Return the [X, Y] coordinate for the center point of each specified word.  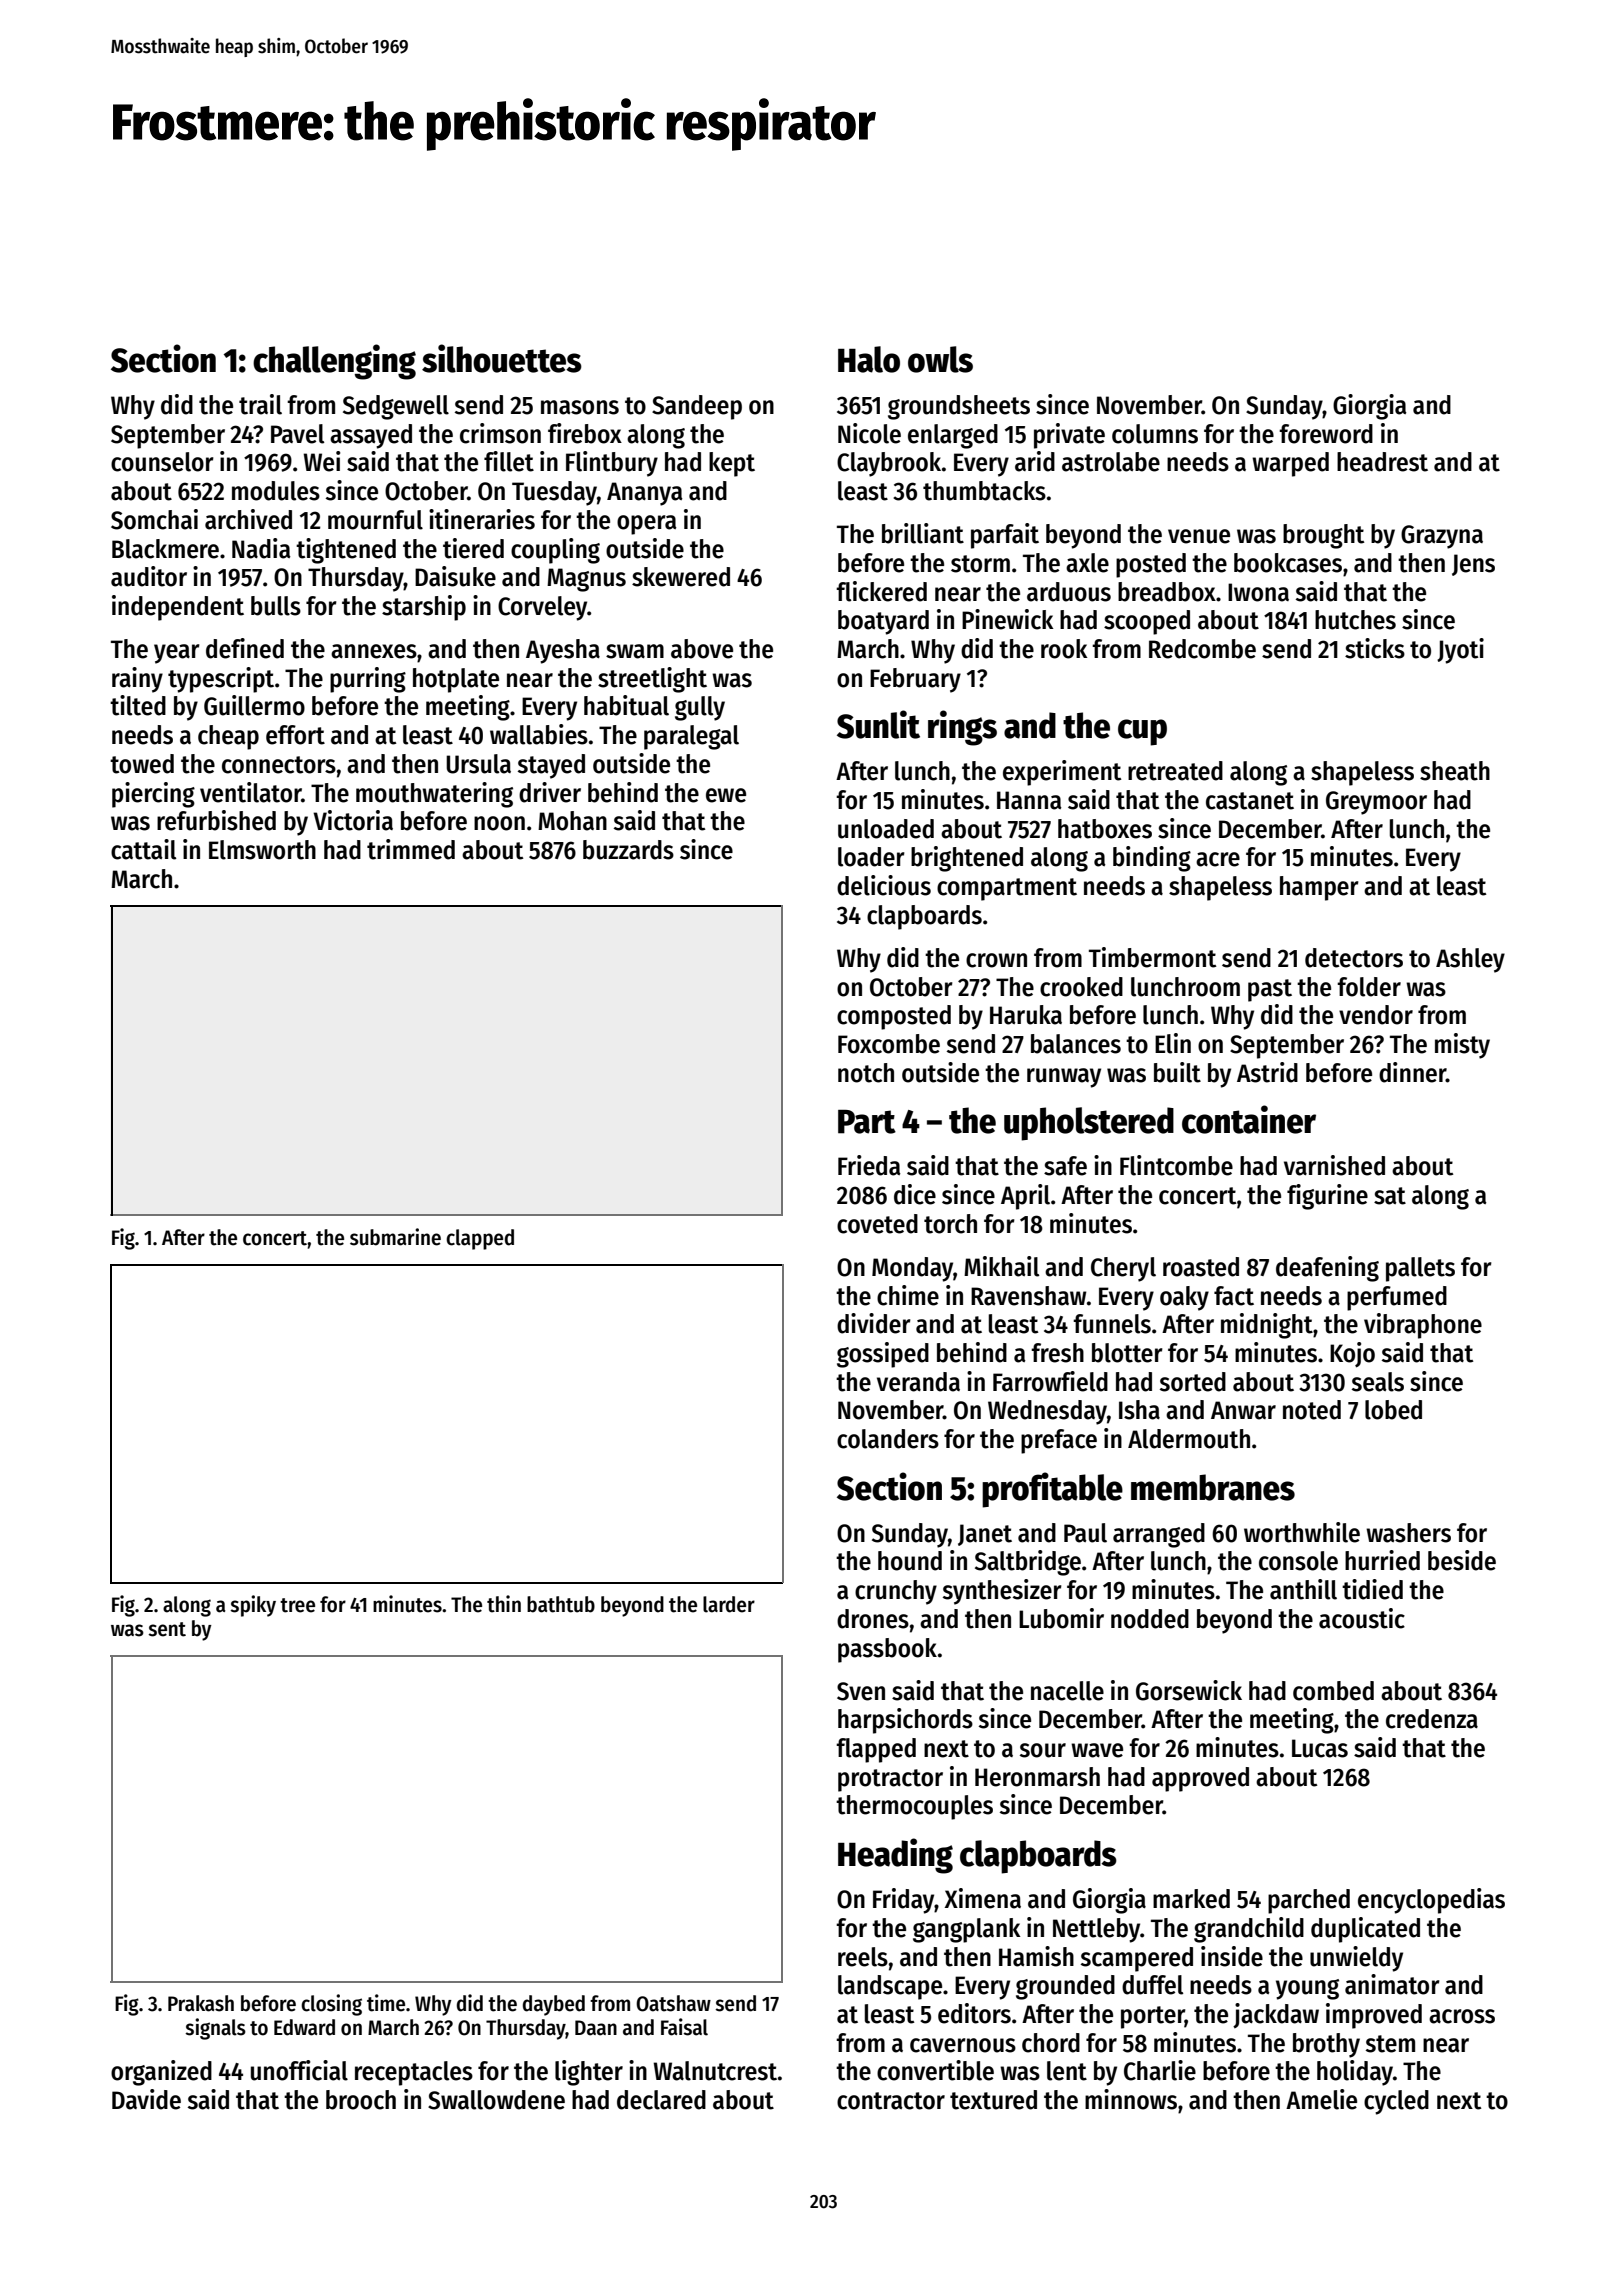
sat [1390, 1196]
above [702, 649]
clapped [480, 1239]
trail [260, 404]
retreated [1175, 771]
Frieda [869, 1165]
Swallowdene [496, 2100]
